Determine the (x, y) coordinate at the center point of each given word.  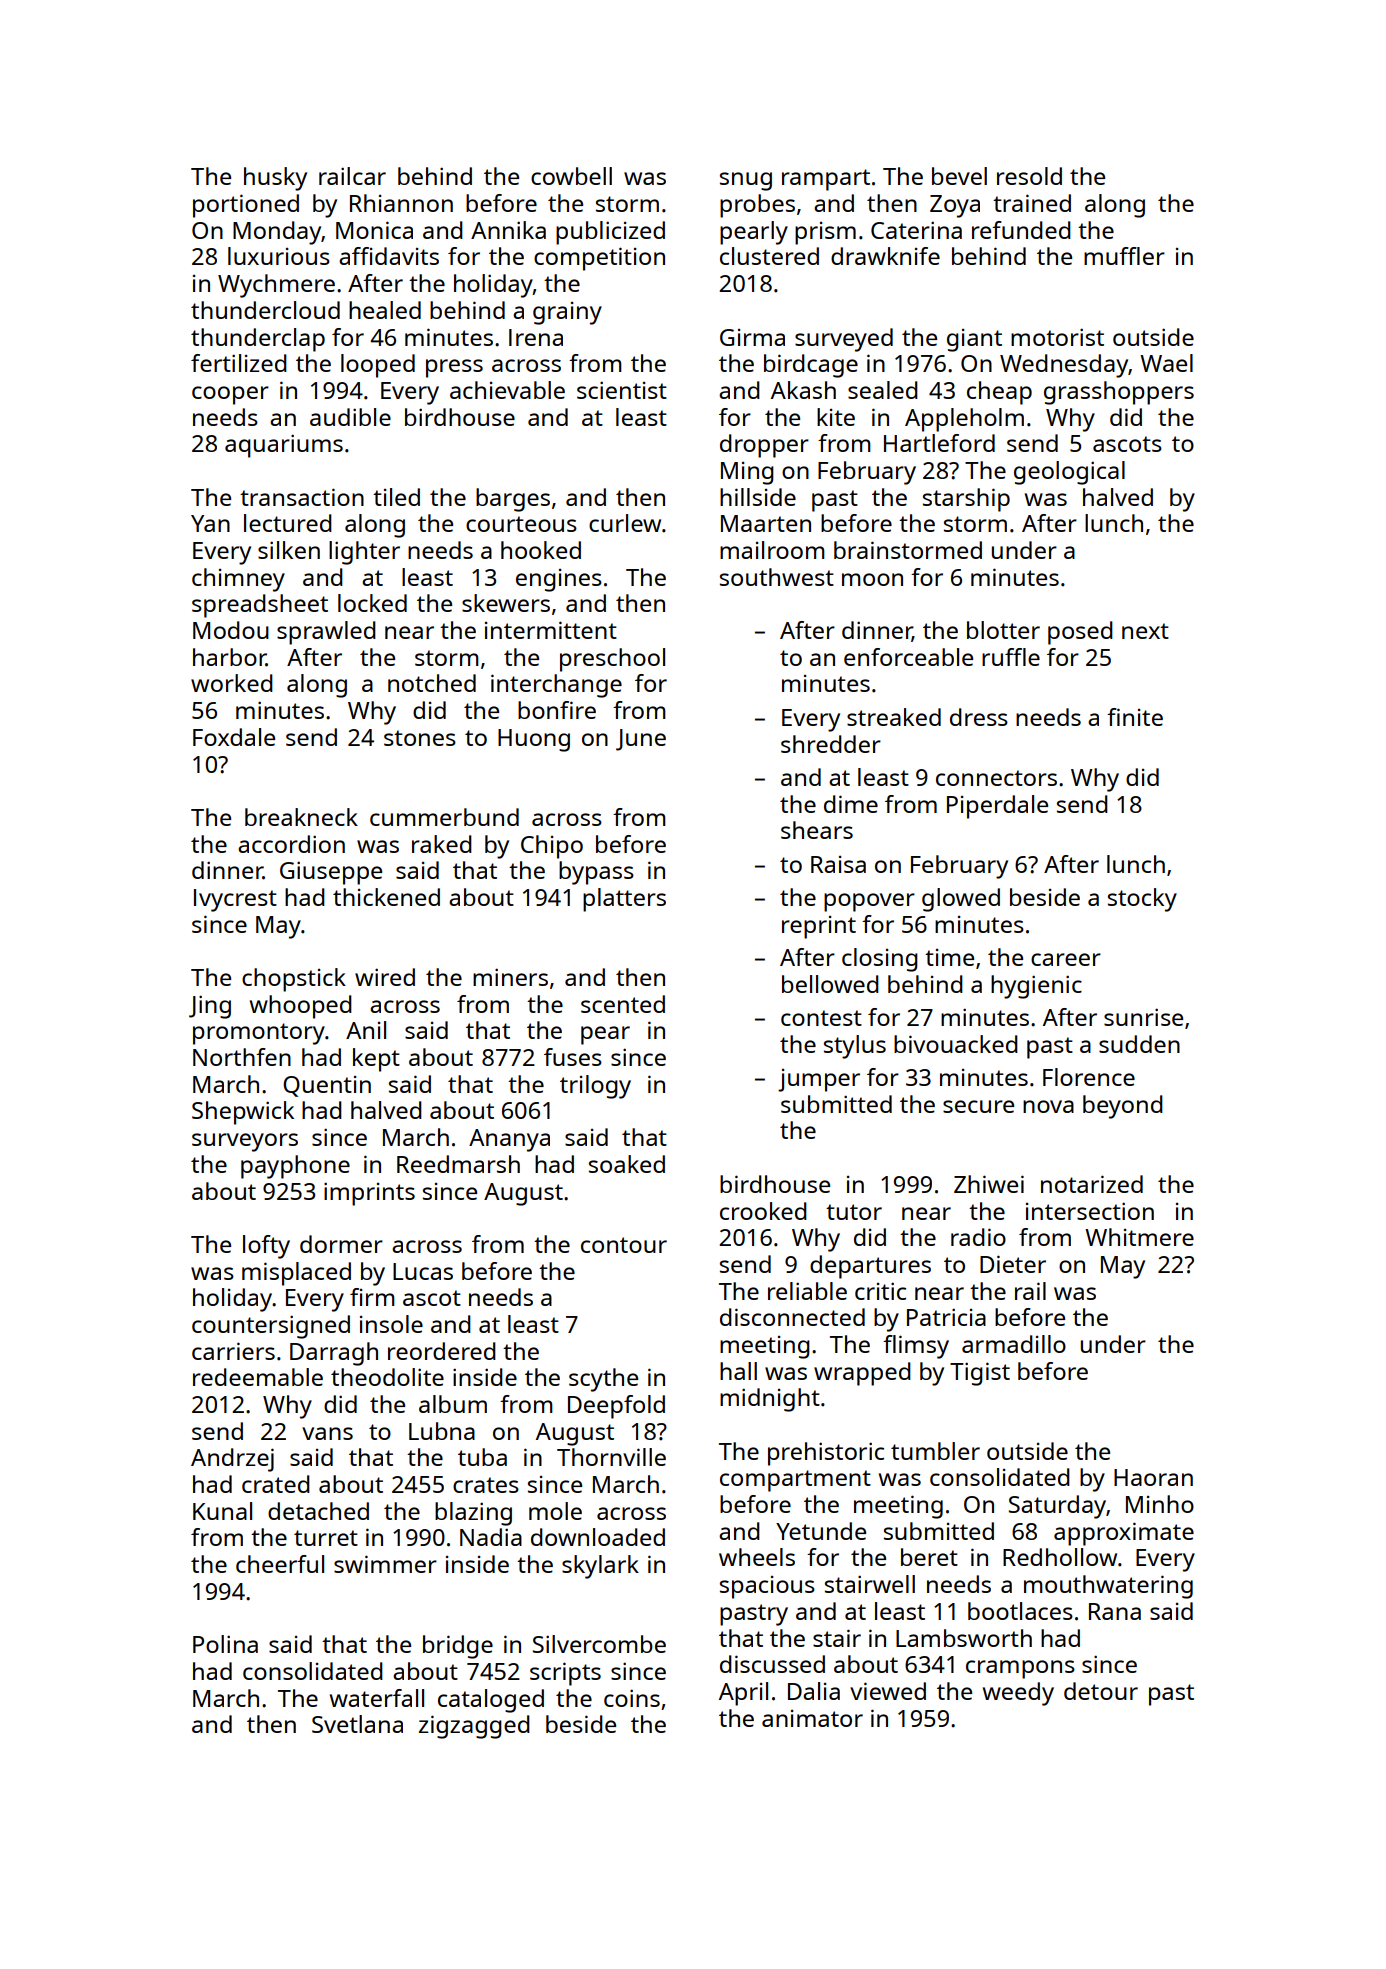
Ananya (509, 1140)
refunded (1021, 230)
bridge (458, 1647)
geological (1069, 473)
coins (632, 1698)
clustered (769, 256)
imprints (369, 1194)
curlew (625, 523)
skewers (506, 603)
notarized (1092, 1184)
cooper (230, 395)
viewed (888, 1691)
